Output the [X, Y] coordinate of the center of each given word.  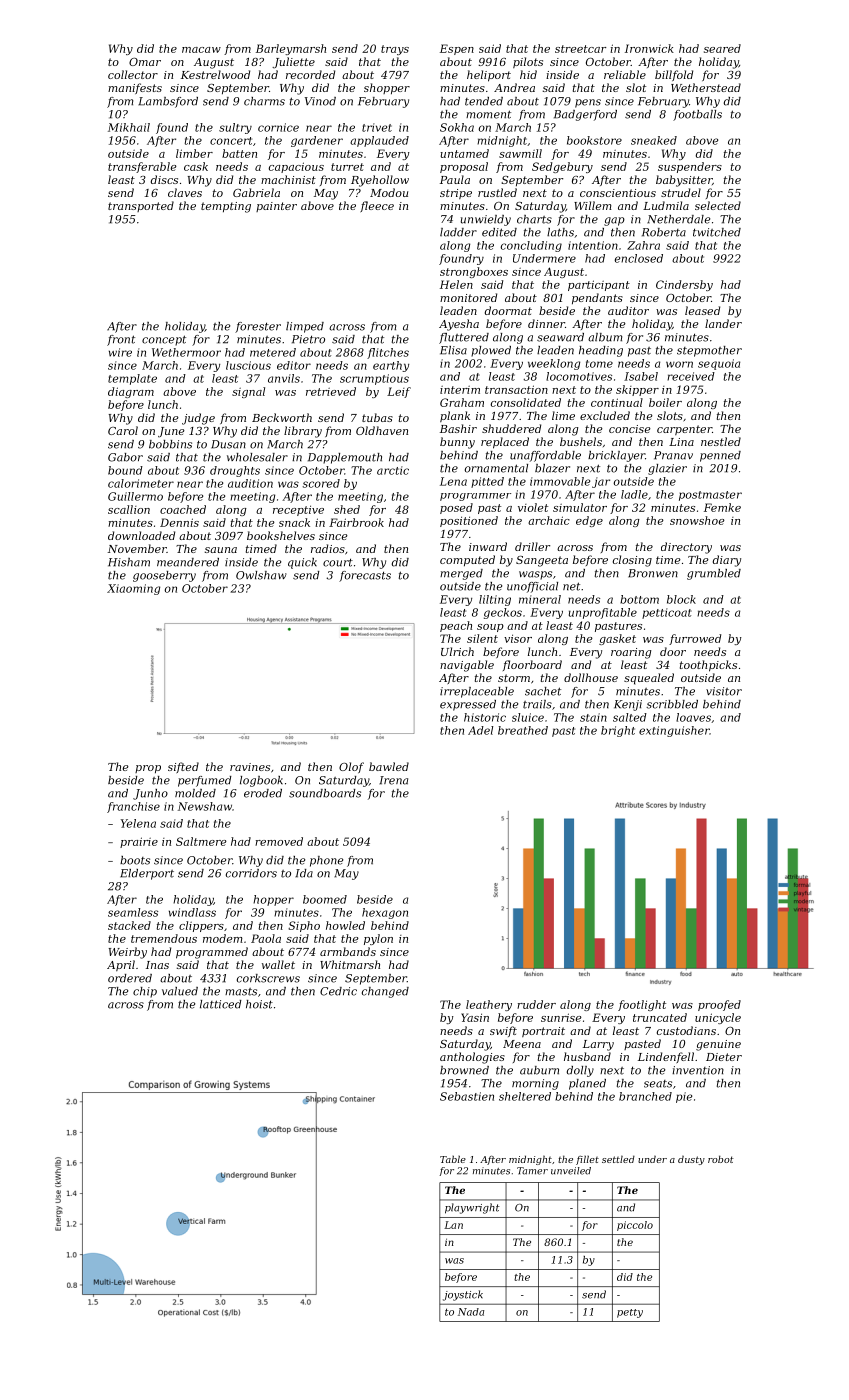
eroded [263, 793]
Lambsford [168, 102]
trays [395, 50]
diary [727, 561]
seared [722, 48]
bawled [389, 766]
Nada [471, 1312]
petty [630, 1313]
